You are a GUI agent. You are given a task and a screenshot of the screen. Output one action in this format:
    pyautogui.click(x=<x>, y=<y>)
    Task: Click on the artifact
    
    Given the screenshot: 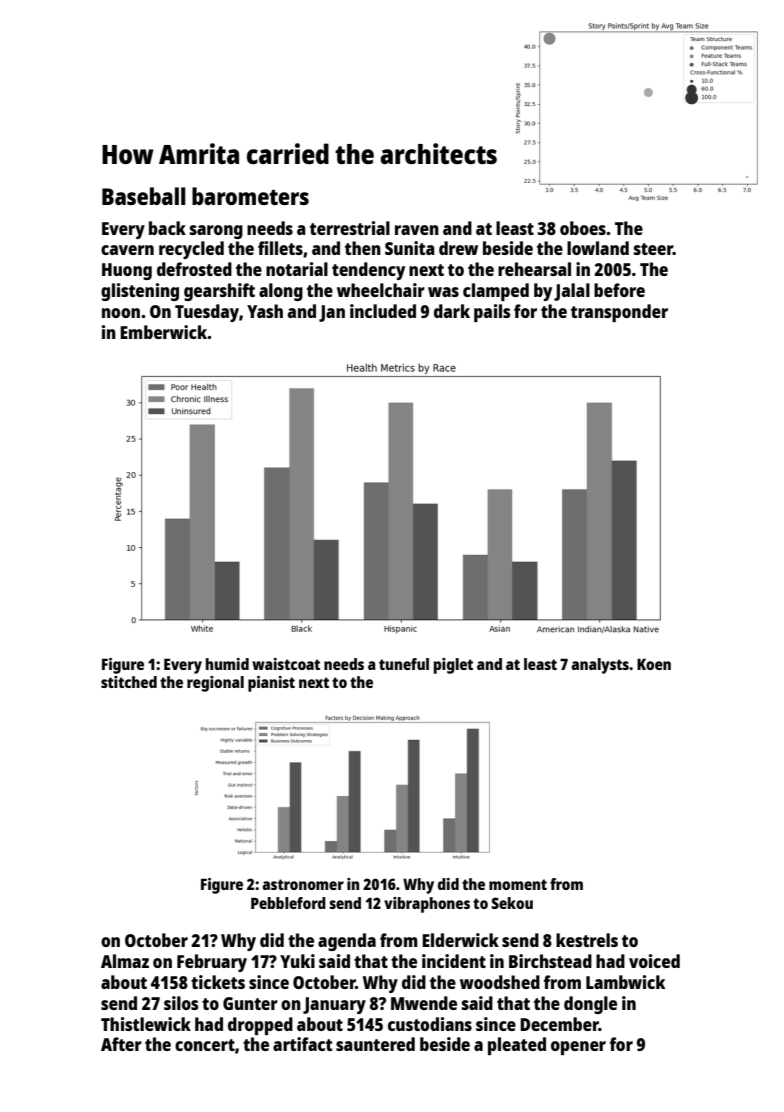 What is the action you would take?
    pyautogui.click(x=302, y=1044)
